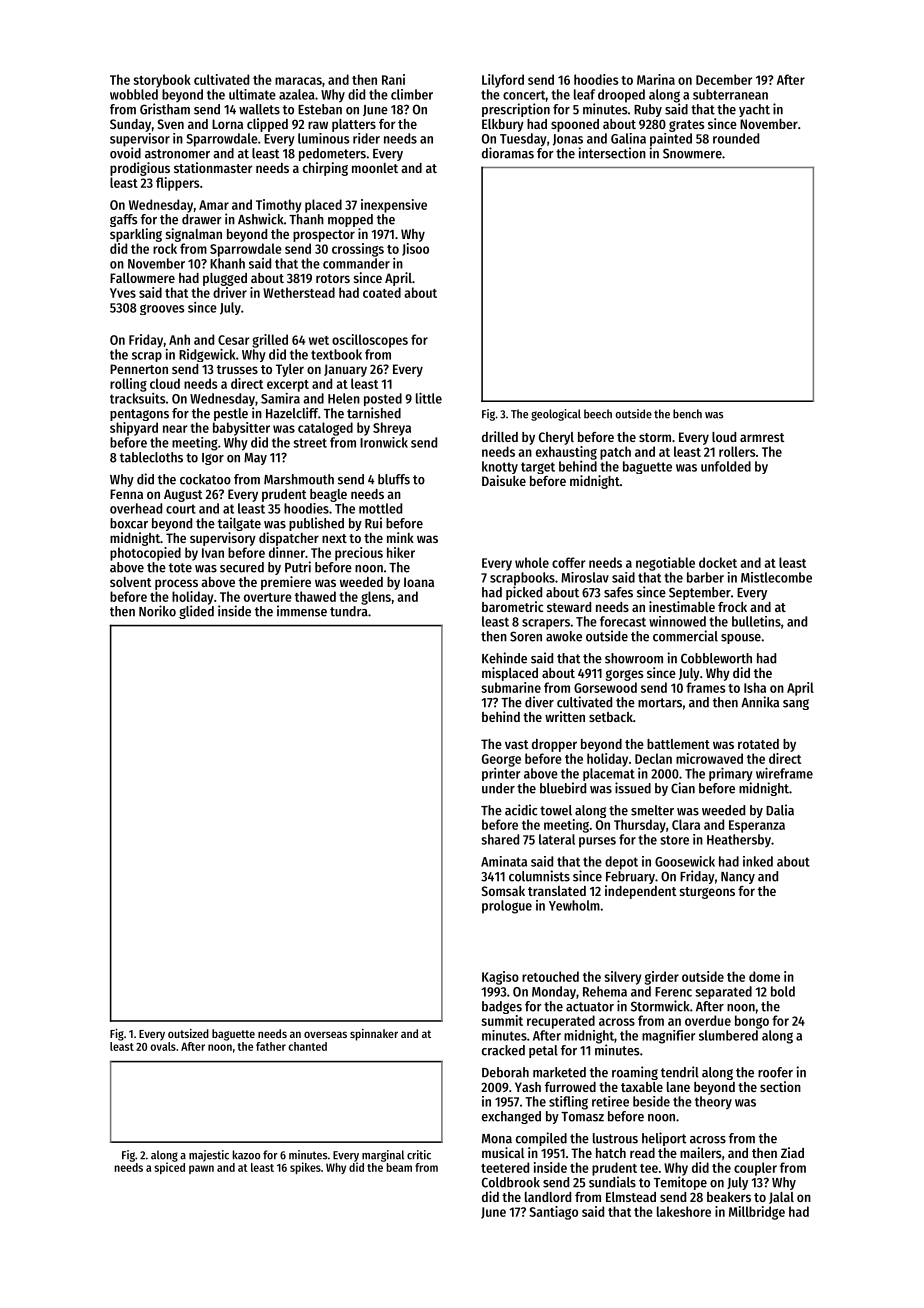 This screenshot has width=924, height=1308. I want to click on tundra, so click(349, 611).
